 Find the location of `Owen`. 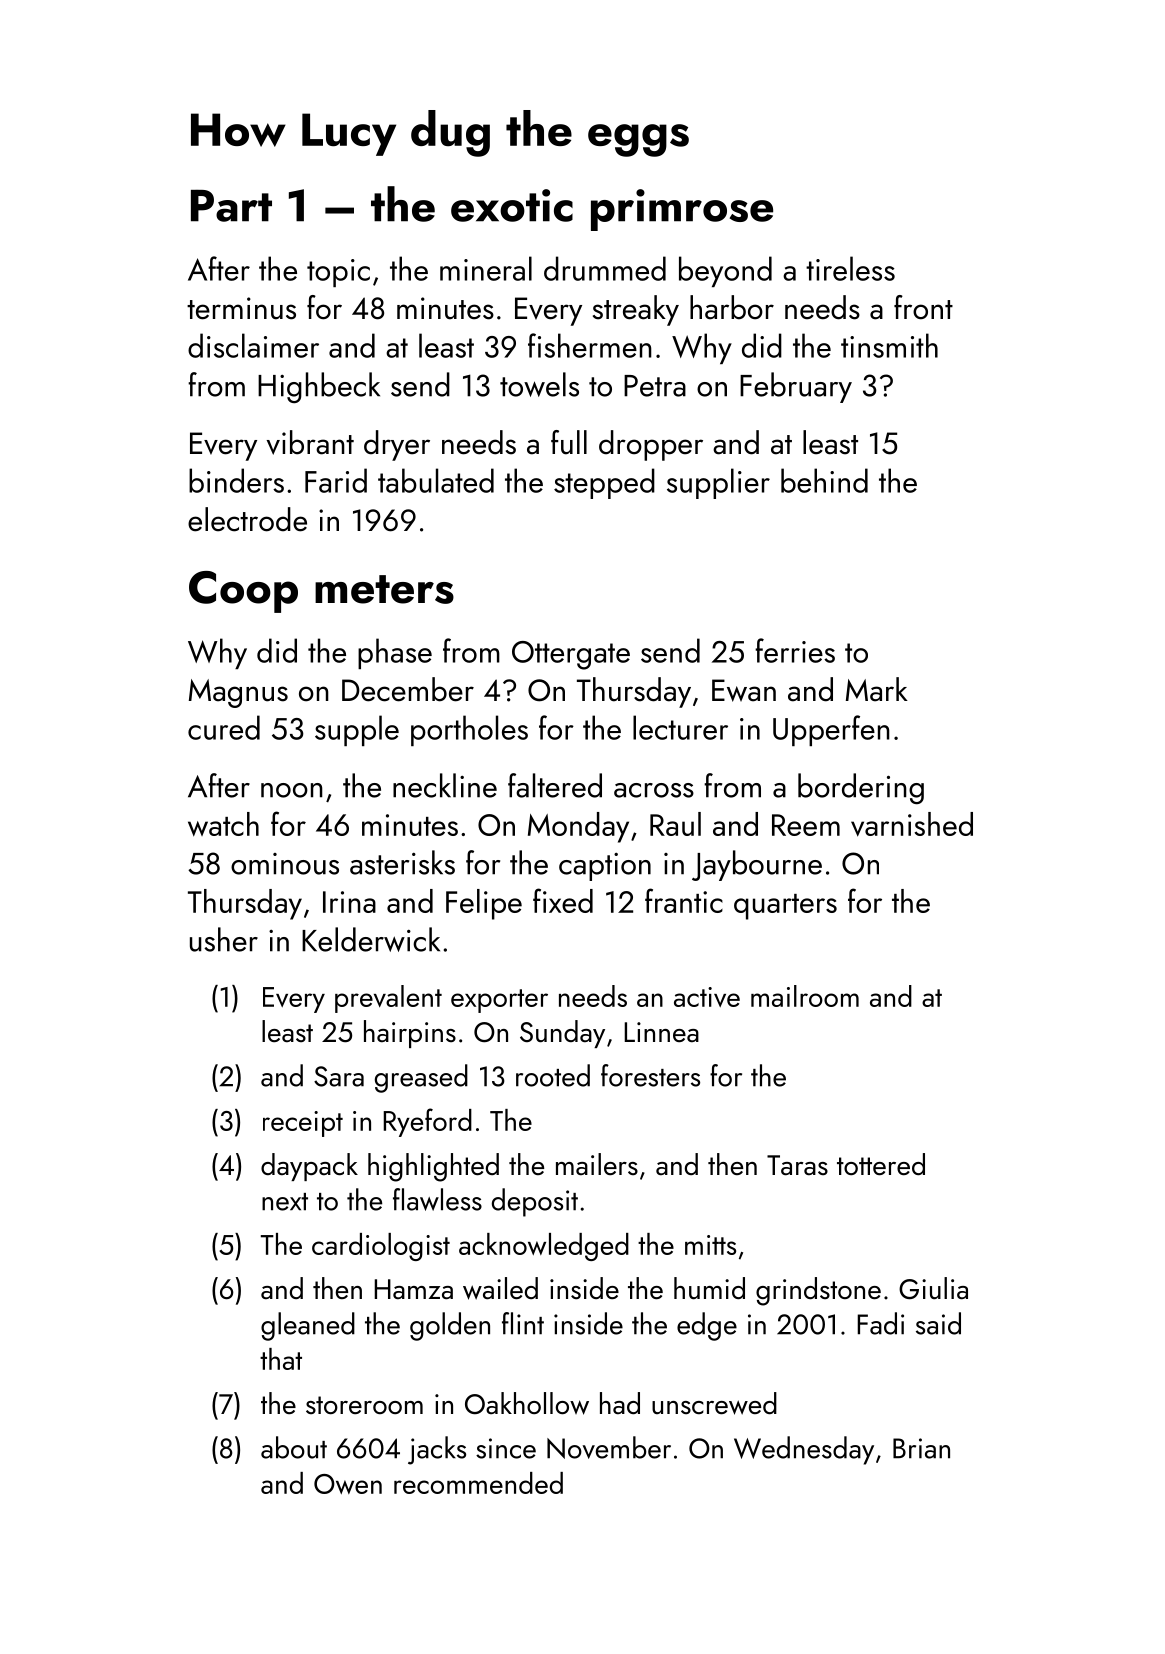

Owen is located at coordinates (348, 1484).
